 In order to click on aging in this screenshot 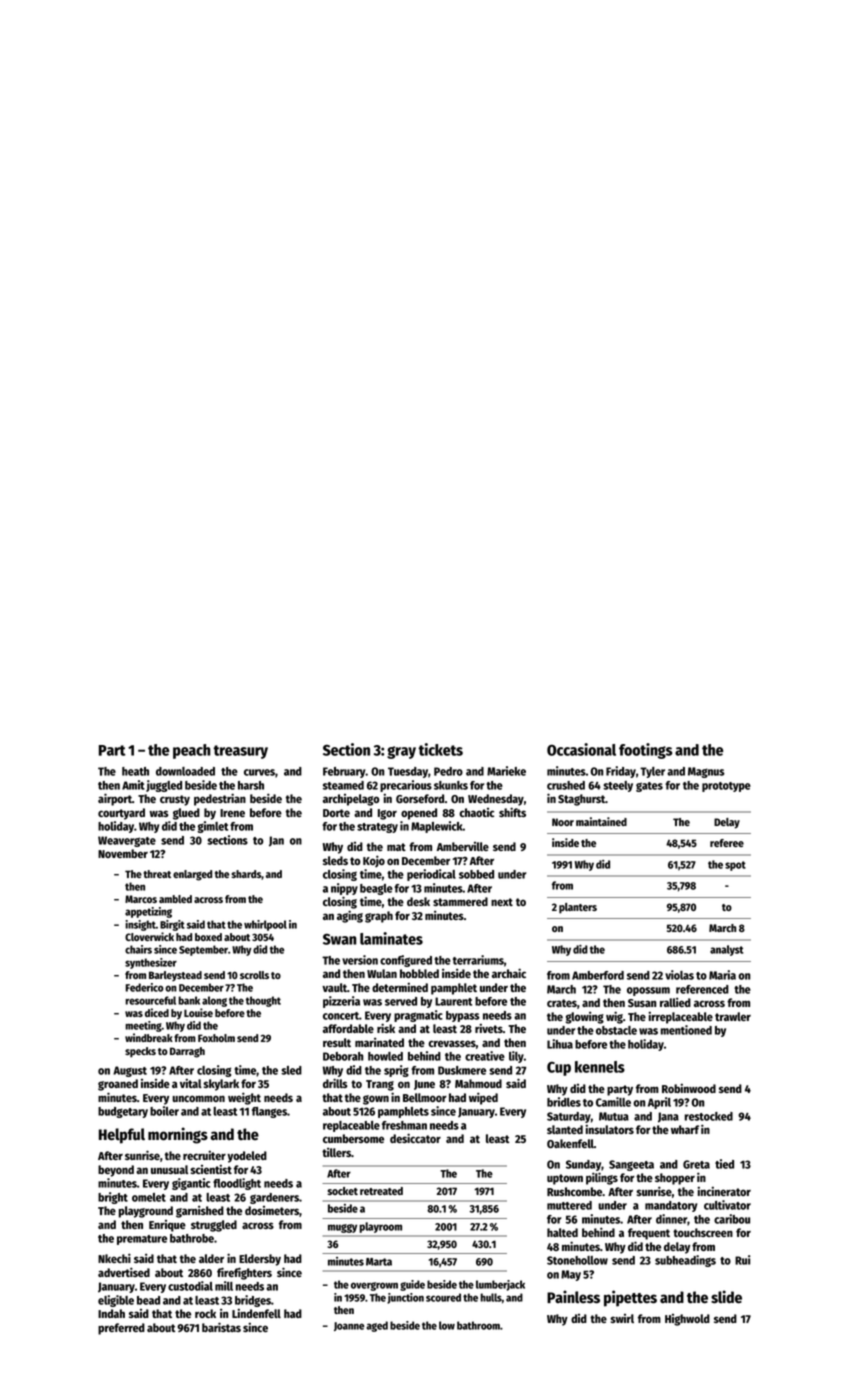, I will do `click(350, 916)`.
